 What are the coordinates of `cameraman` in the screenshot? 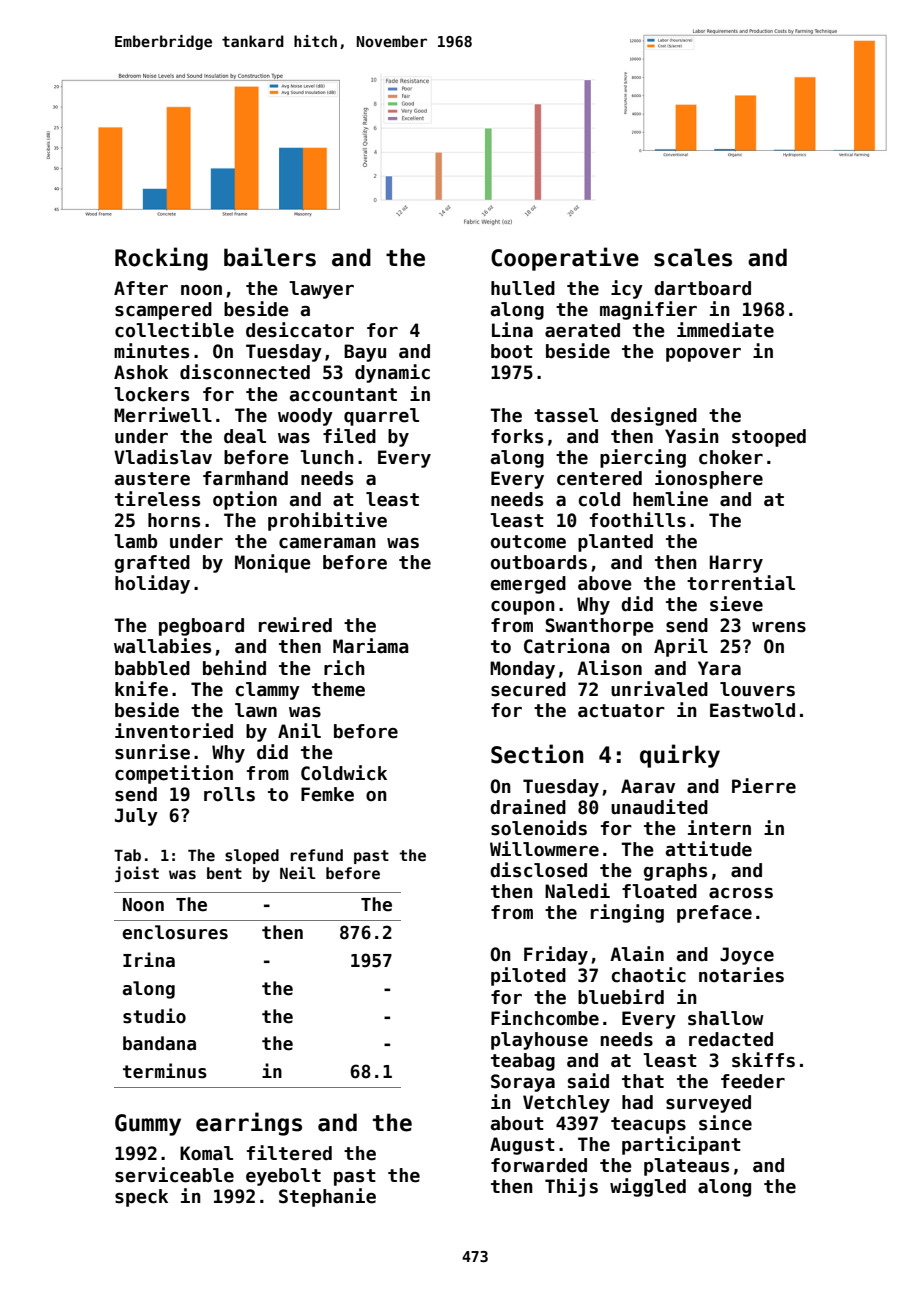 It's located at (327, 543).
